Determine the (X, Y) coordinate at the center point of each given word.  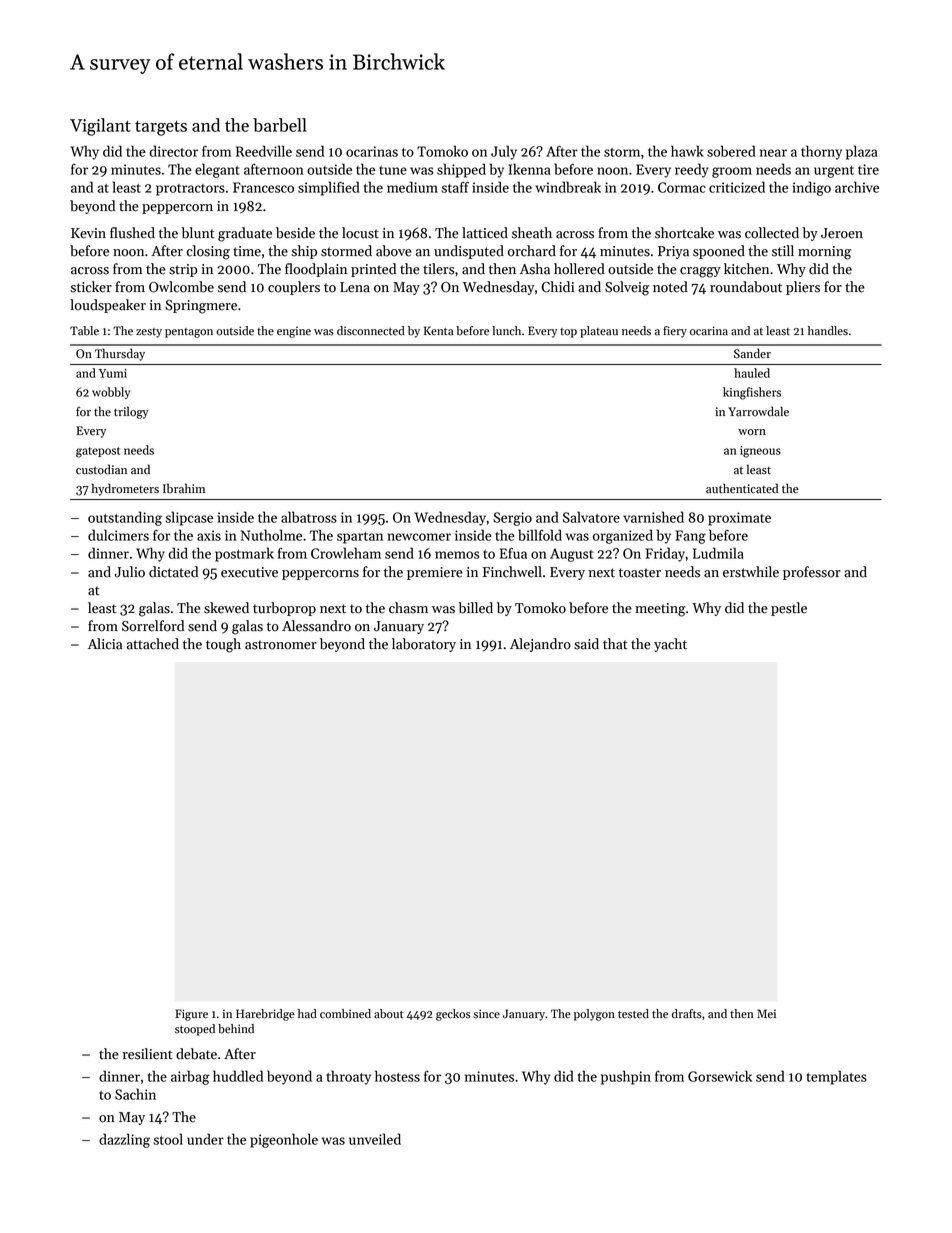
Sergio (512, 519)
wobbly (111, 393)
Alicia (105, 644)
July (504, 152)
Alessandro (316, 626)
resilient (148, 1054)
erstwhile (751, 572)
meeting (660, 610)
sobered (731, 151)
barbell (280, 125)
